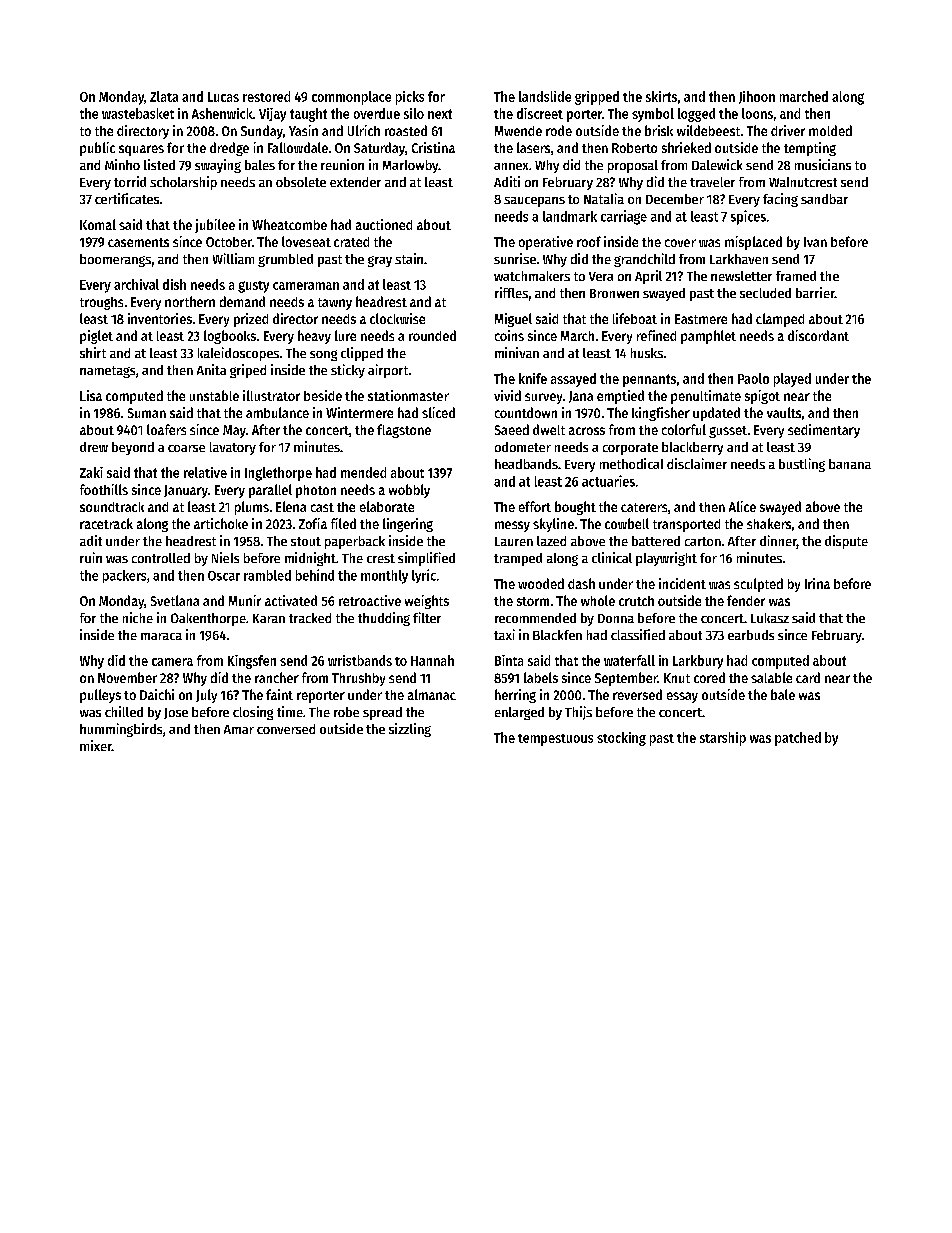 The image size is (952, 1233). What do you see at coordinates (411, 166) in the page?
I see `Marlowby` at bounding box center [411, 166].
